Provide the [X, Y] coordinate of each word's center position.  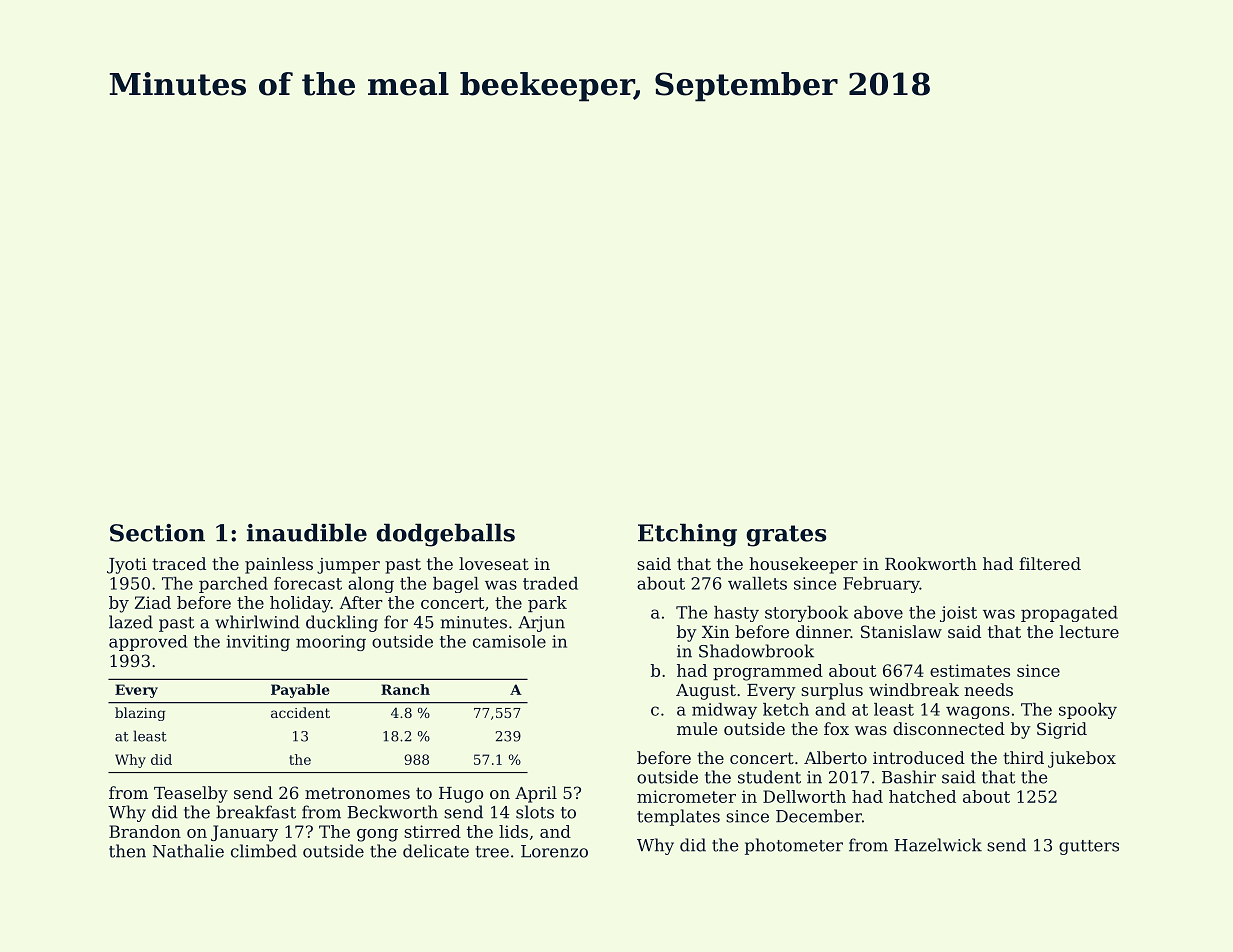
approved [148, 643]
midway [724, 711]
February [881, 585]
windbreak [914, 689]
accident [300, 712]
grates [786, 536]
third [1023, 757]
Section [157, 533]
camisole [509, 641]
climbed [264, 851]
